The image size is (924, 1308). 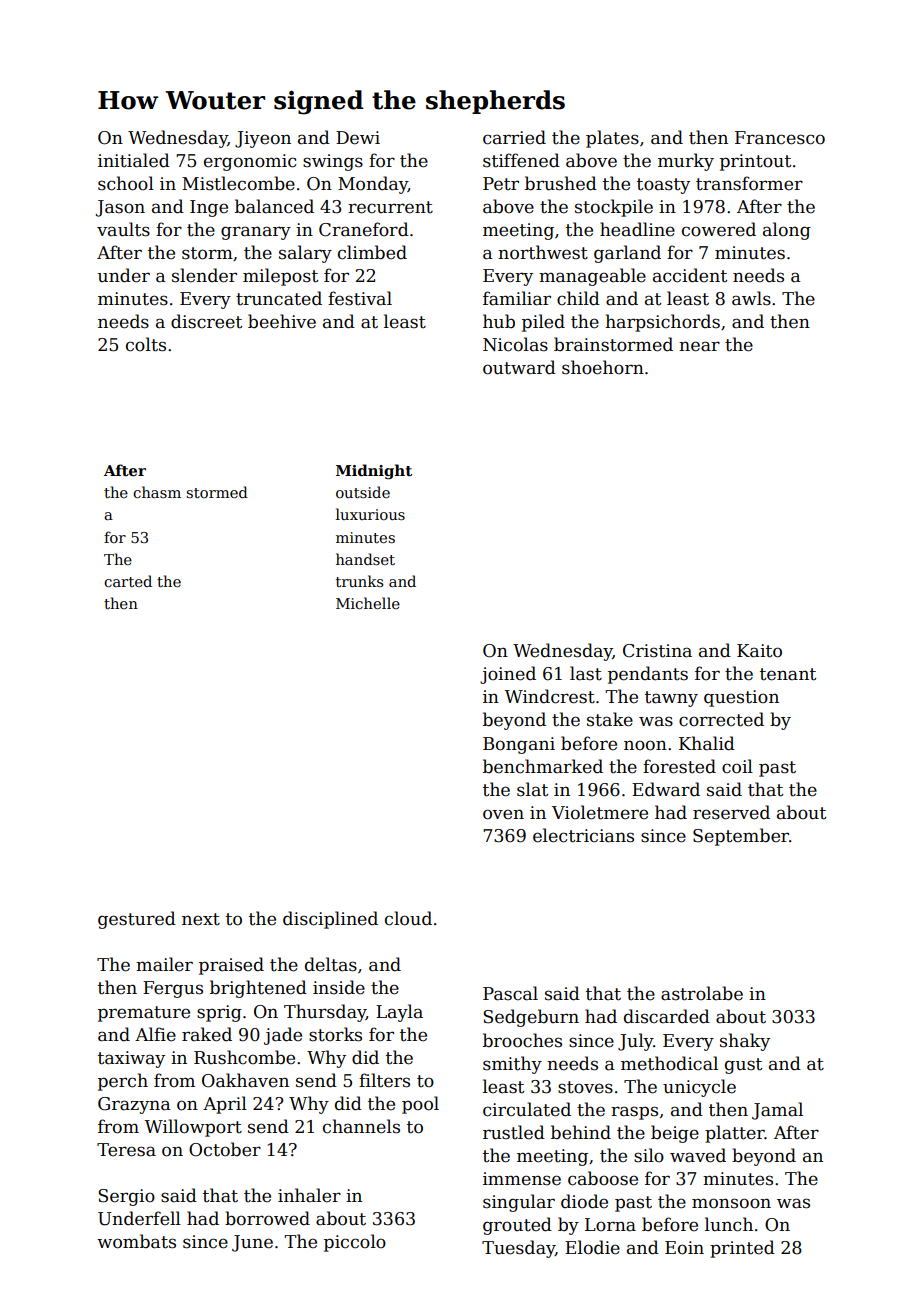 What do you see at coordinates (408, 918) in the document?
I see `cloud` at bounding box center [408, 918].
